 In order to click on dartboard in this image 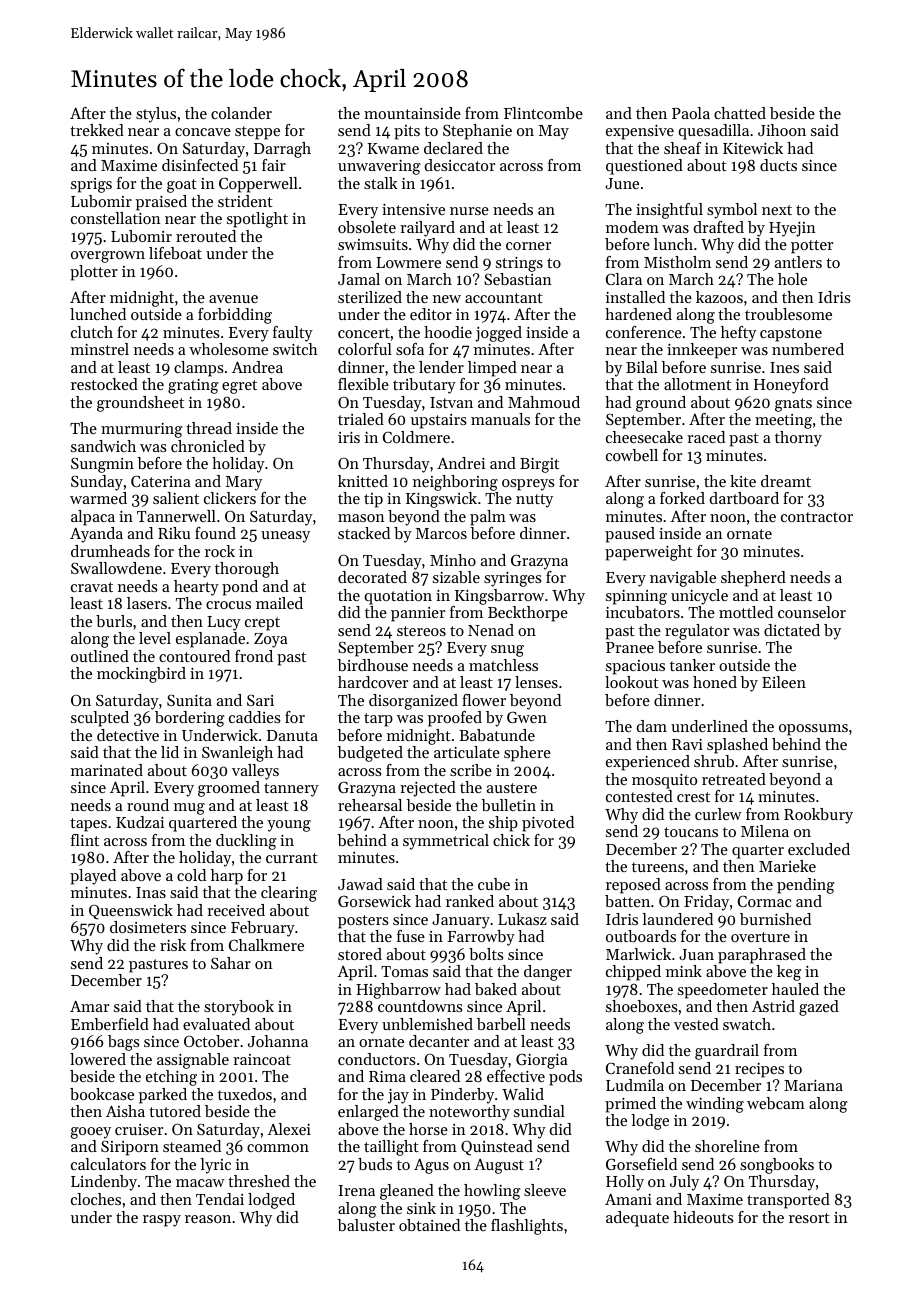, I will do `click(744, 498)`.
